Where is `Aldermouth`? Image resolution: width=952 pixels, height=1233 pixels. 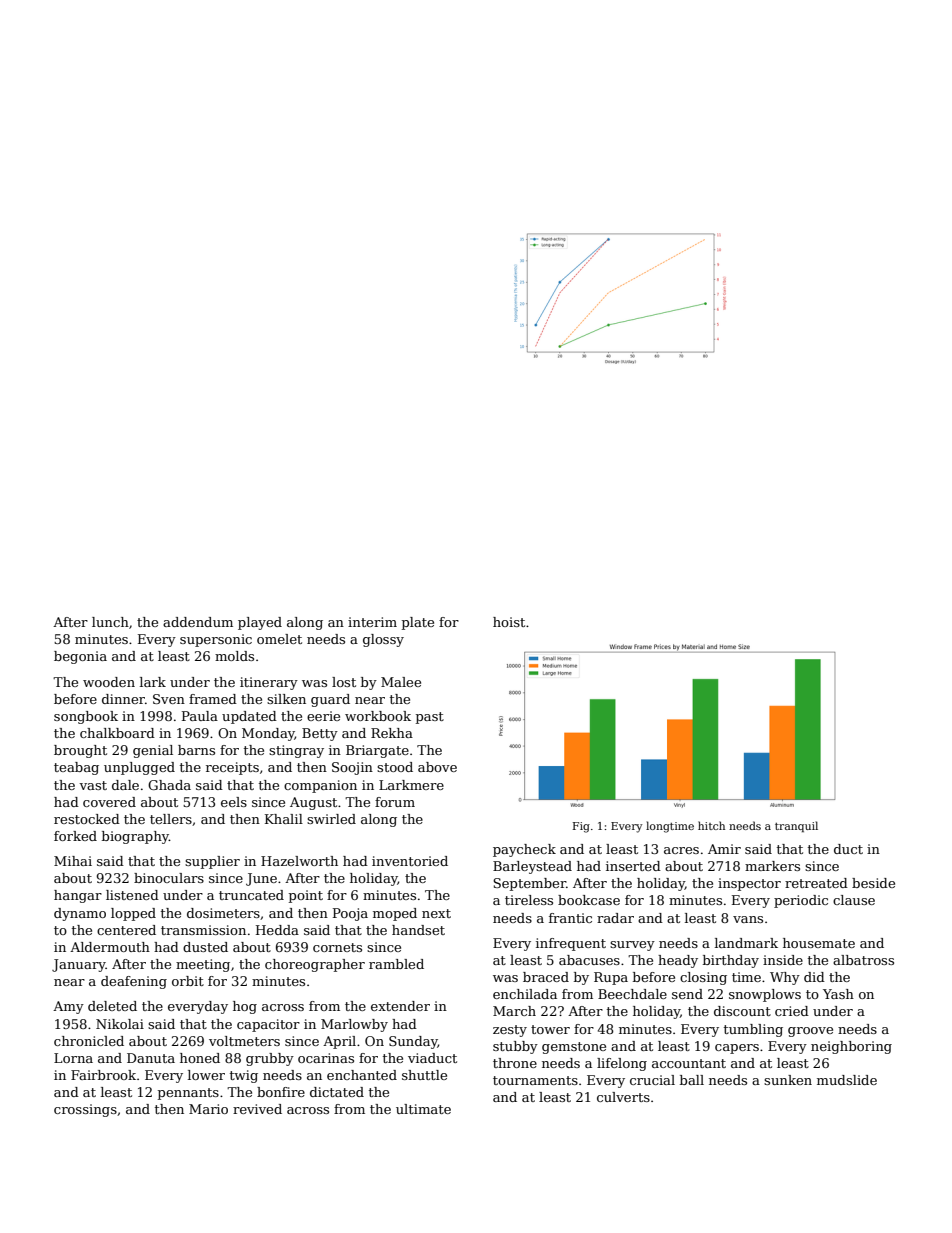 Aldermouth is located at coordinates (110, 947).
